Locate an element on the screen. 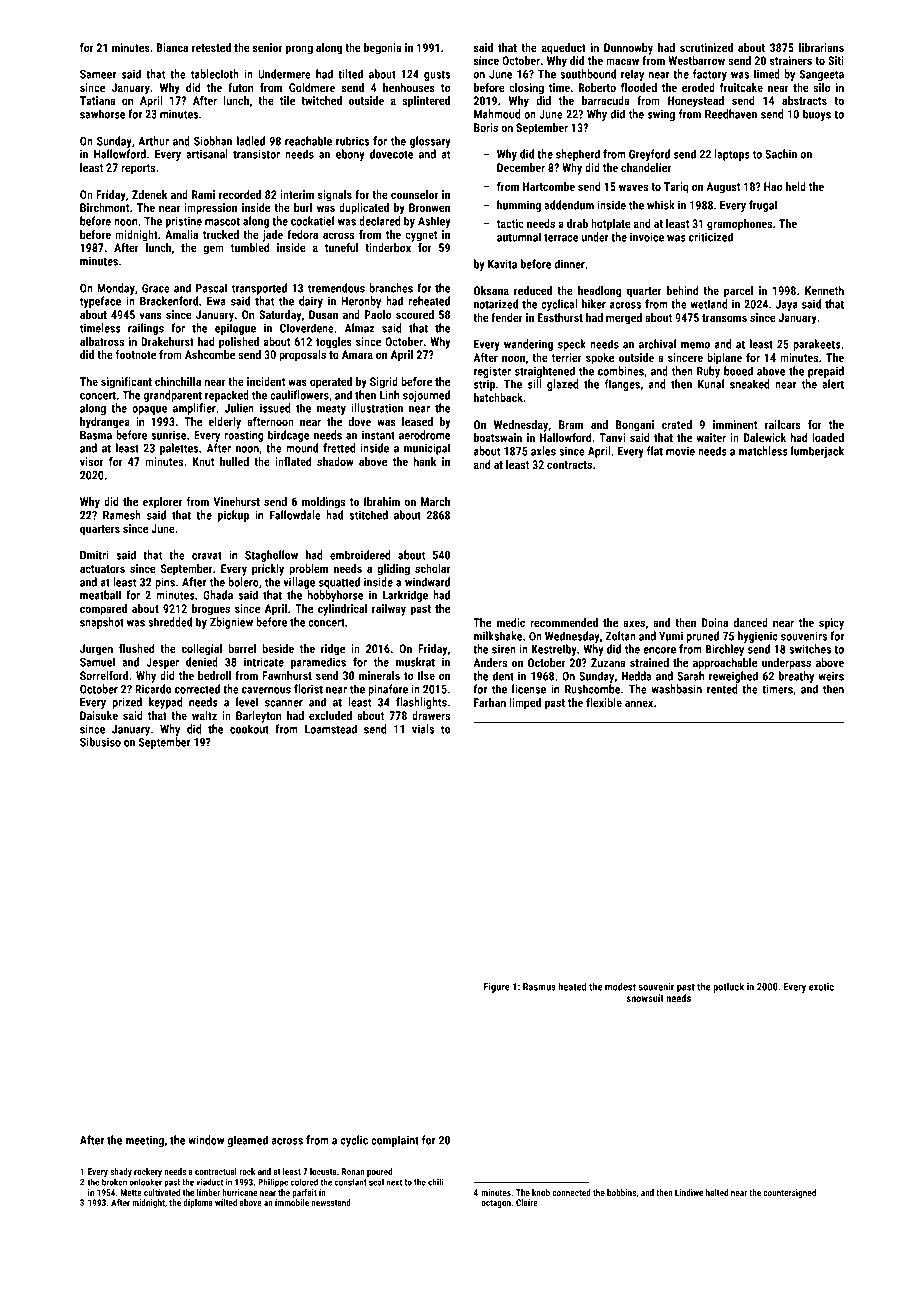 The height and width of the screenshot is (1308, 924). keypad is located at coordinates (165, 703).
